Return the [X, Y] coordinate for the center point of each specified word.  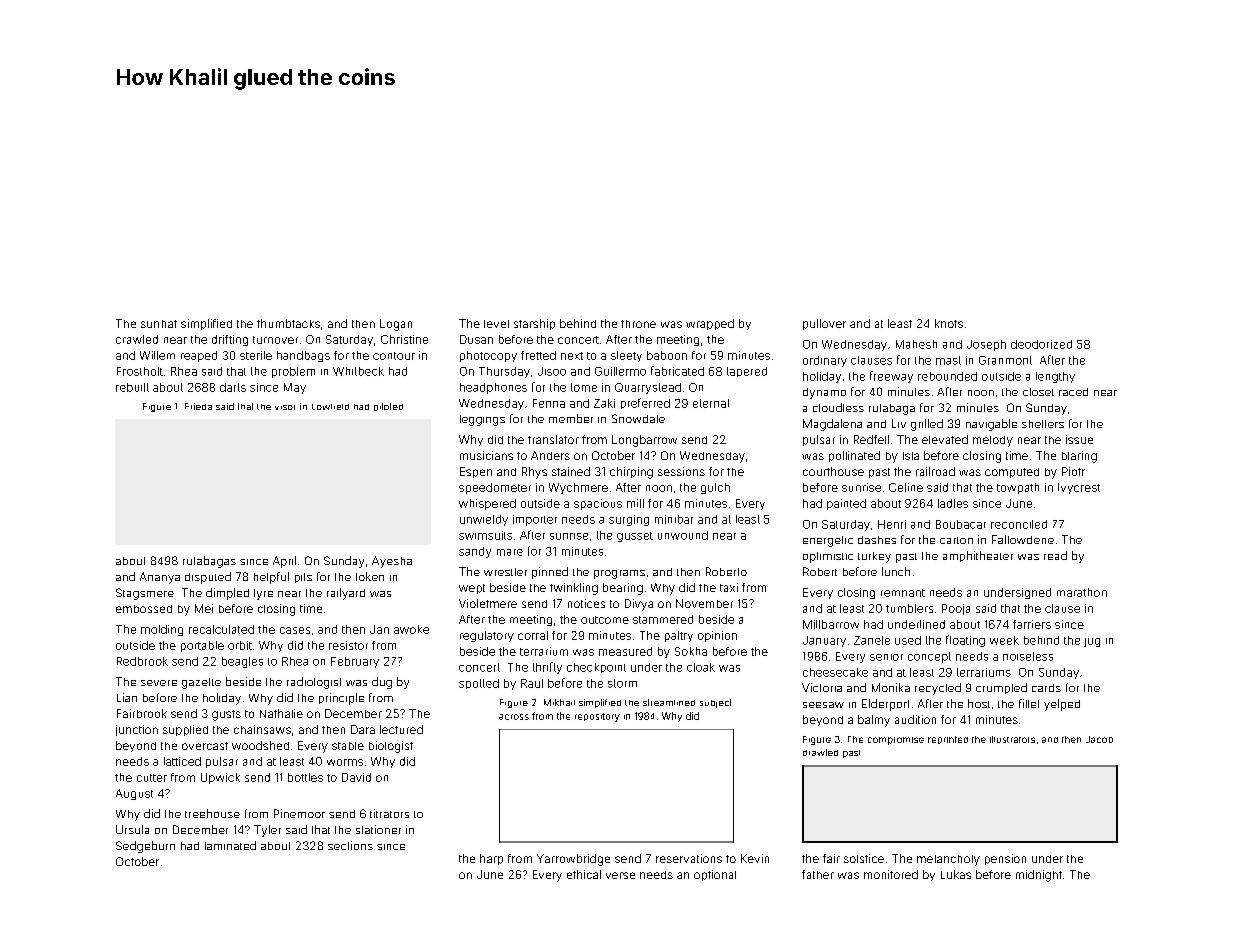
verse [620, 875]
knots [949, 323]
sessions [681, 471]
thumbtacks [288, 323]
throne [638, 324]
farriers [1032, 624]
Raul [532, 683]
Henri [892, 524]
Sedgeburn [145, 847]
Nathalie [281, 713]
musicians [486, 455]
